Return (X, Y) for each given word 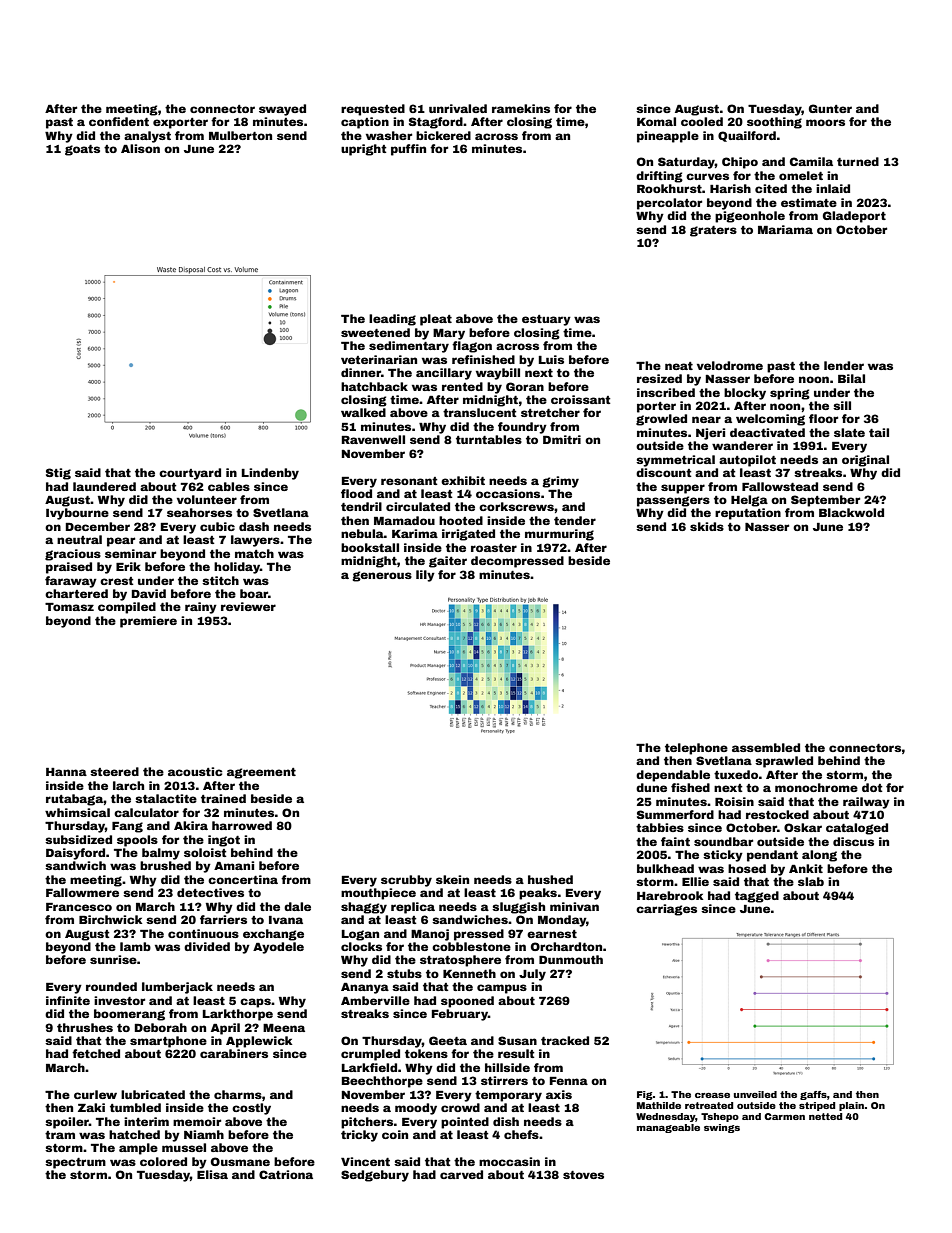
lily (425, 576)
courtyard (190, 474)
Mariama (785, 229)
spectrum (75, 1163)
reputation (748, 514)
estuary (546, 320)
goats (82, 150)
